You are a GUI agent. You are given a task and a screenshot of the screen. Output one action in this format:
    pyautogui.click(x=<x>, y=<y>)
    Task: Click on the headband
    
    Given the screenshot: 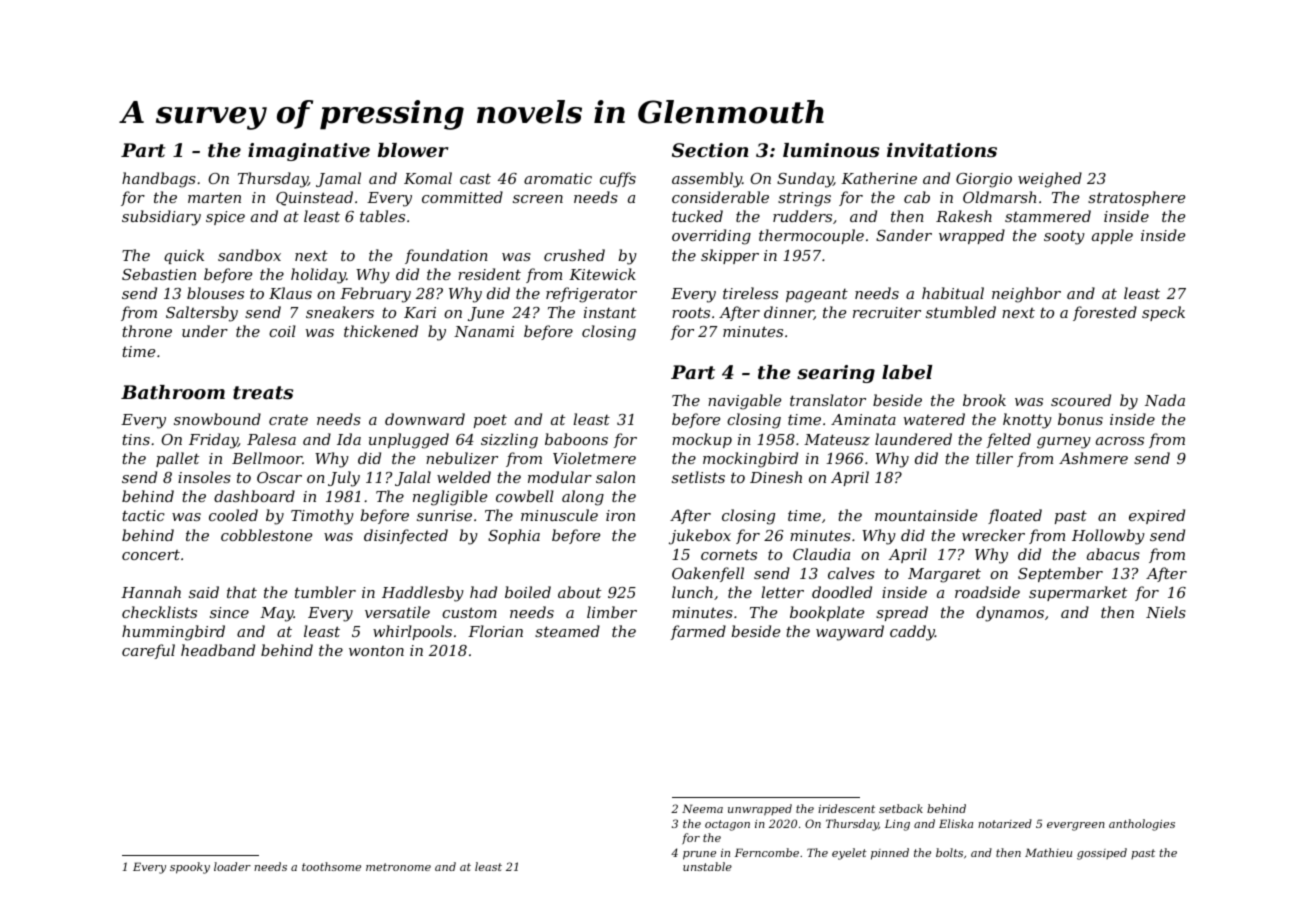 What is the action you would take?
    pyautogui.click(x=218, y=650)
